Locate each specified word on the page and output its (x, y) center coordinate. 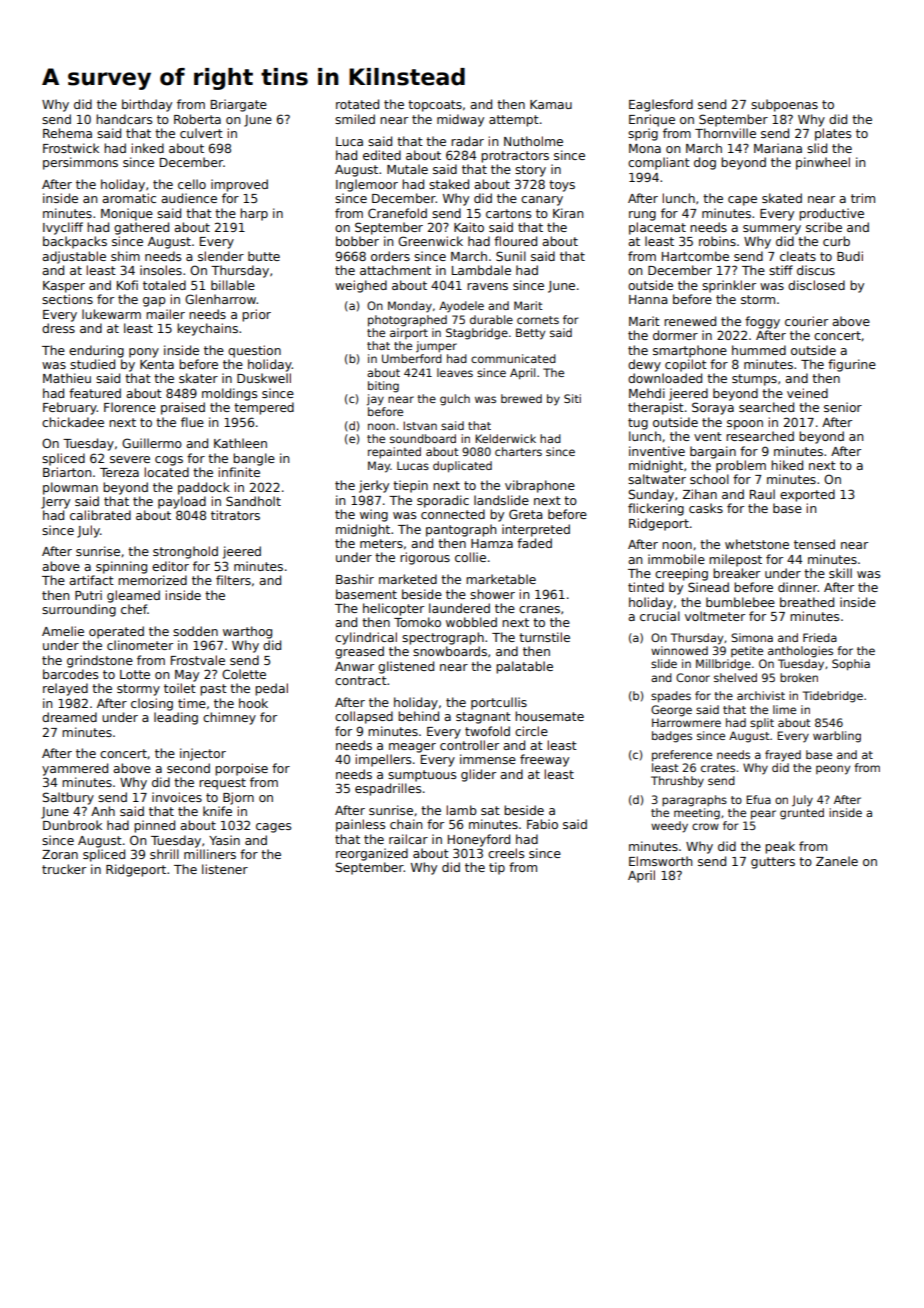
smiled (355, 119)
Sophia (851, 665)
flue (192, 422)
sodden (195, 631)
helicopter (393, 609)
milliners (210, 854)
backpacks (75, 242)
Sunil (511, 256)
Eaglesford (661, 105)
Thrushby (677, 782)
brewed (521, 398)
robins (717, 241)
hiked (787, 465)
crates (718, 768)
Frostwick (71, 148)
